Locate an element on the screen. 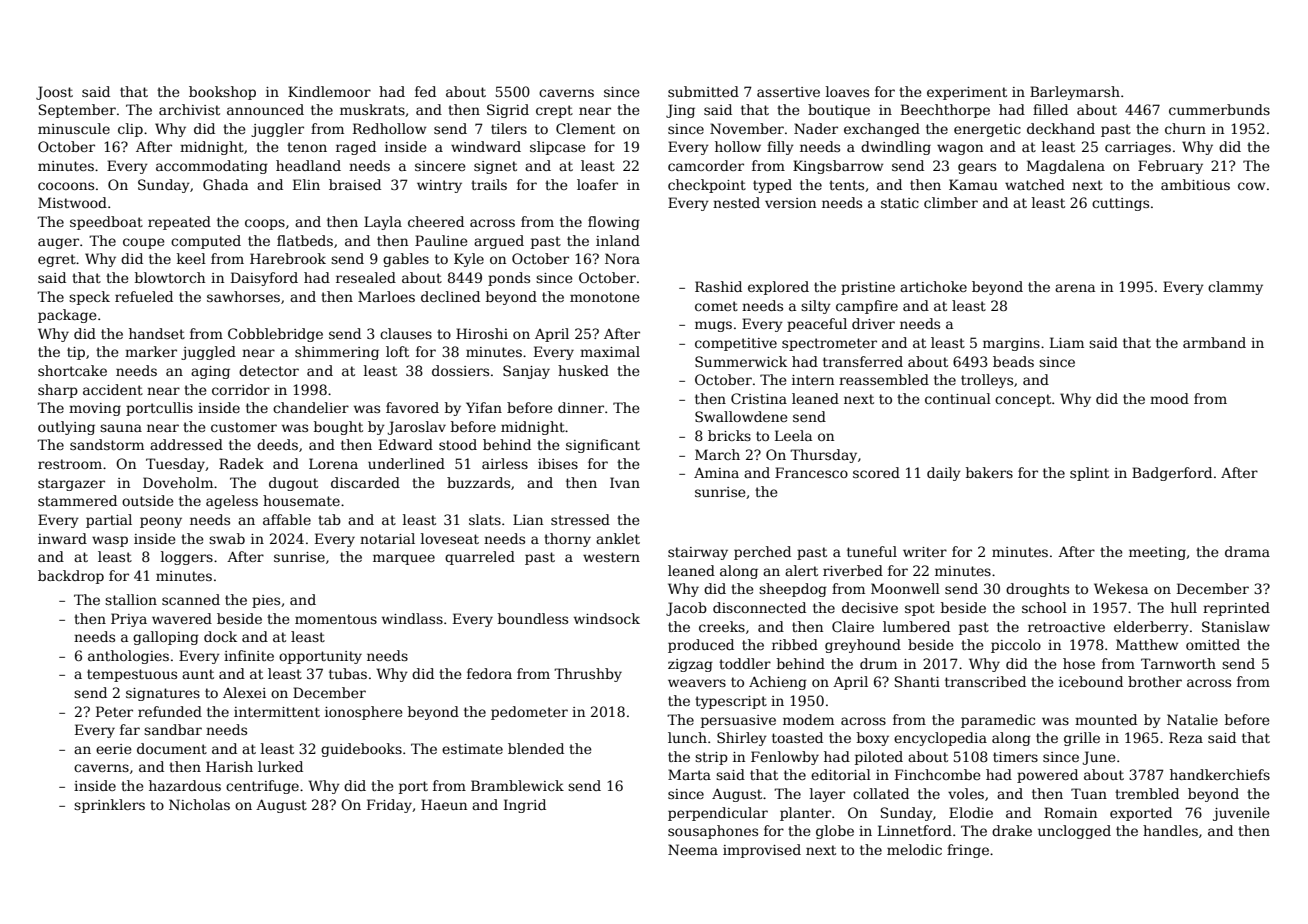 This screenshot has width=1308, height=924. Radek is located at coordinates (241, 463).
